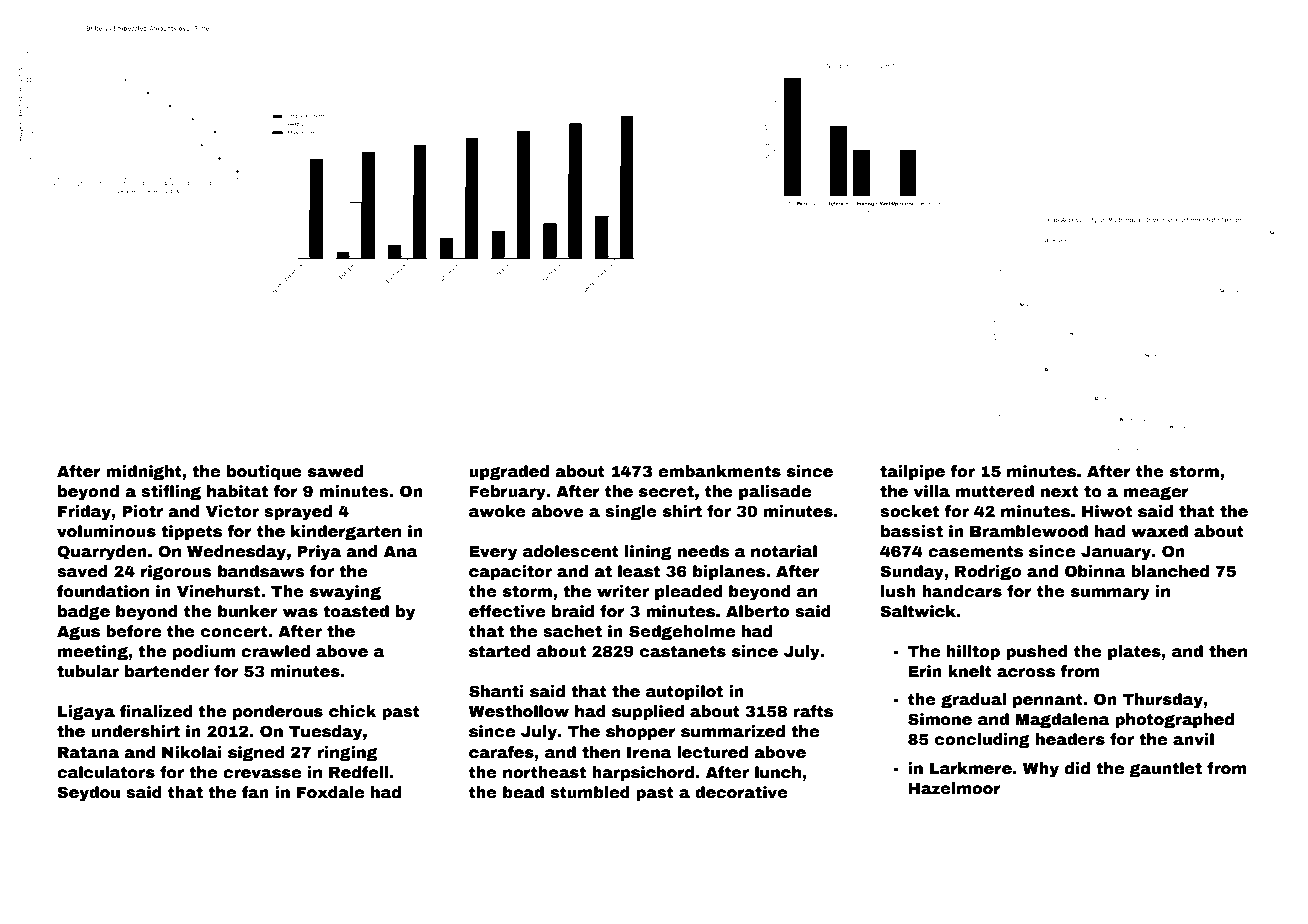 This screenshot has height=924, width=1308. Describe the element at coordinates (648, 713) in the screenshot. I see `supplied` at that location.
